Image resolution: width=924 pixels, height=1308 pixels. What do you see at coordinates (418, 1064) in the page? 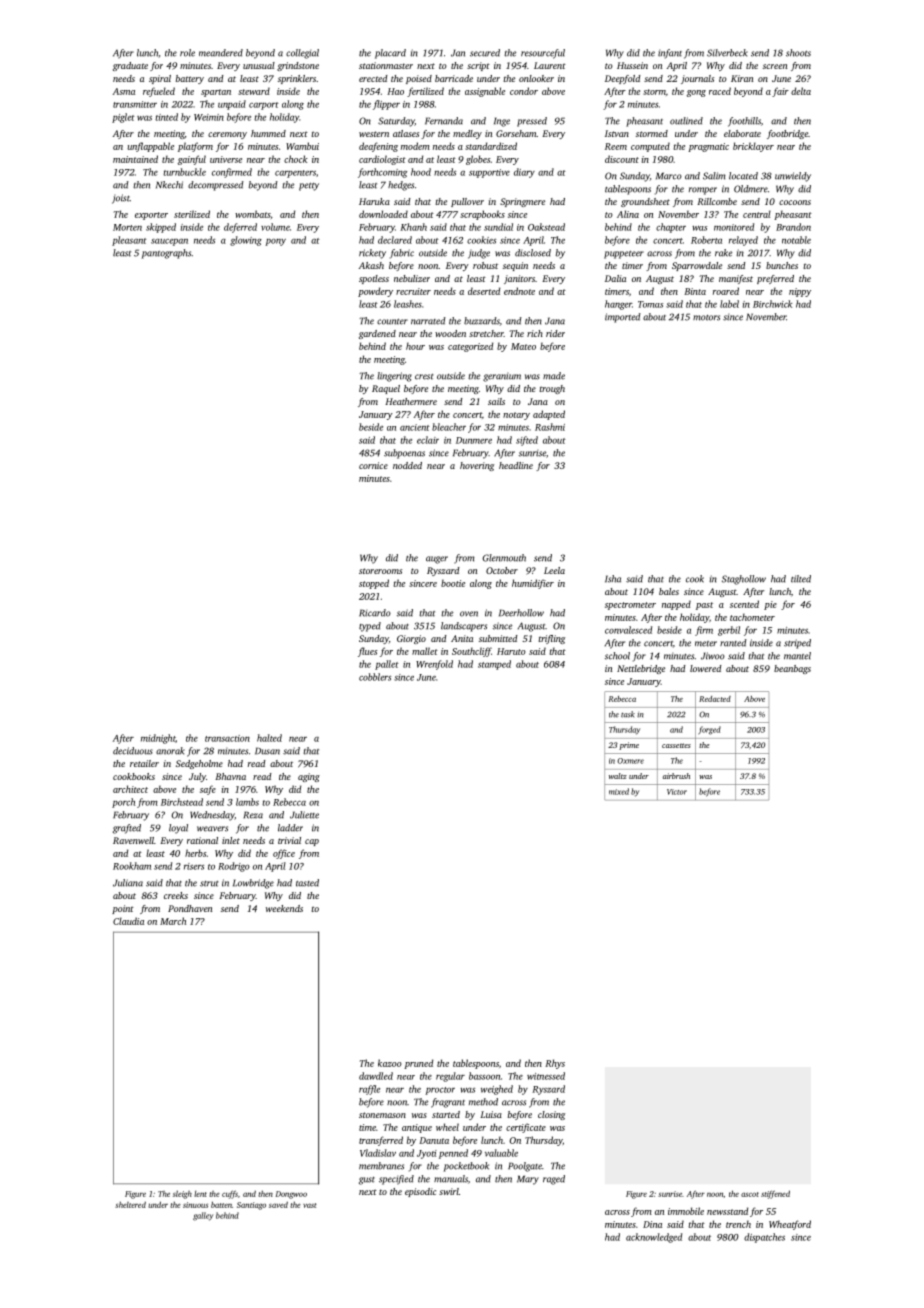
I see `pruned` at bounding box center [418, 1064].
